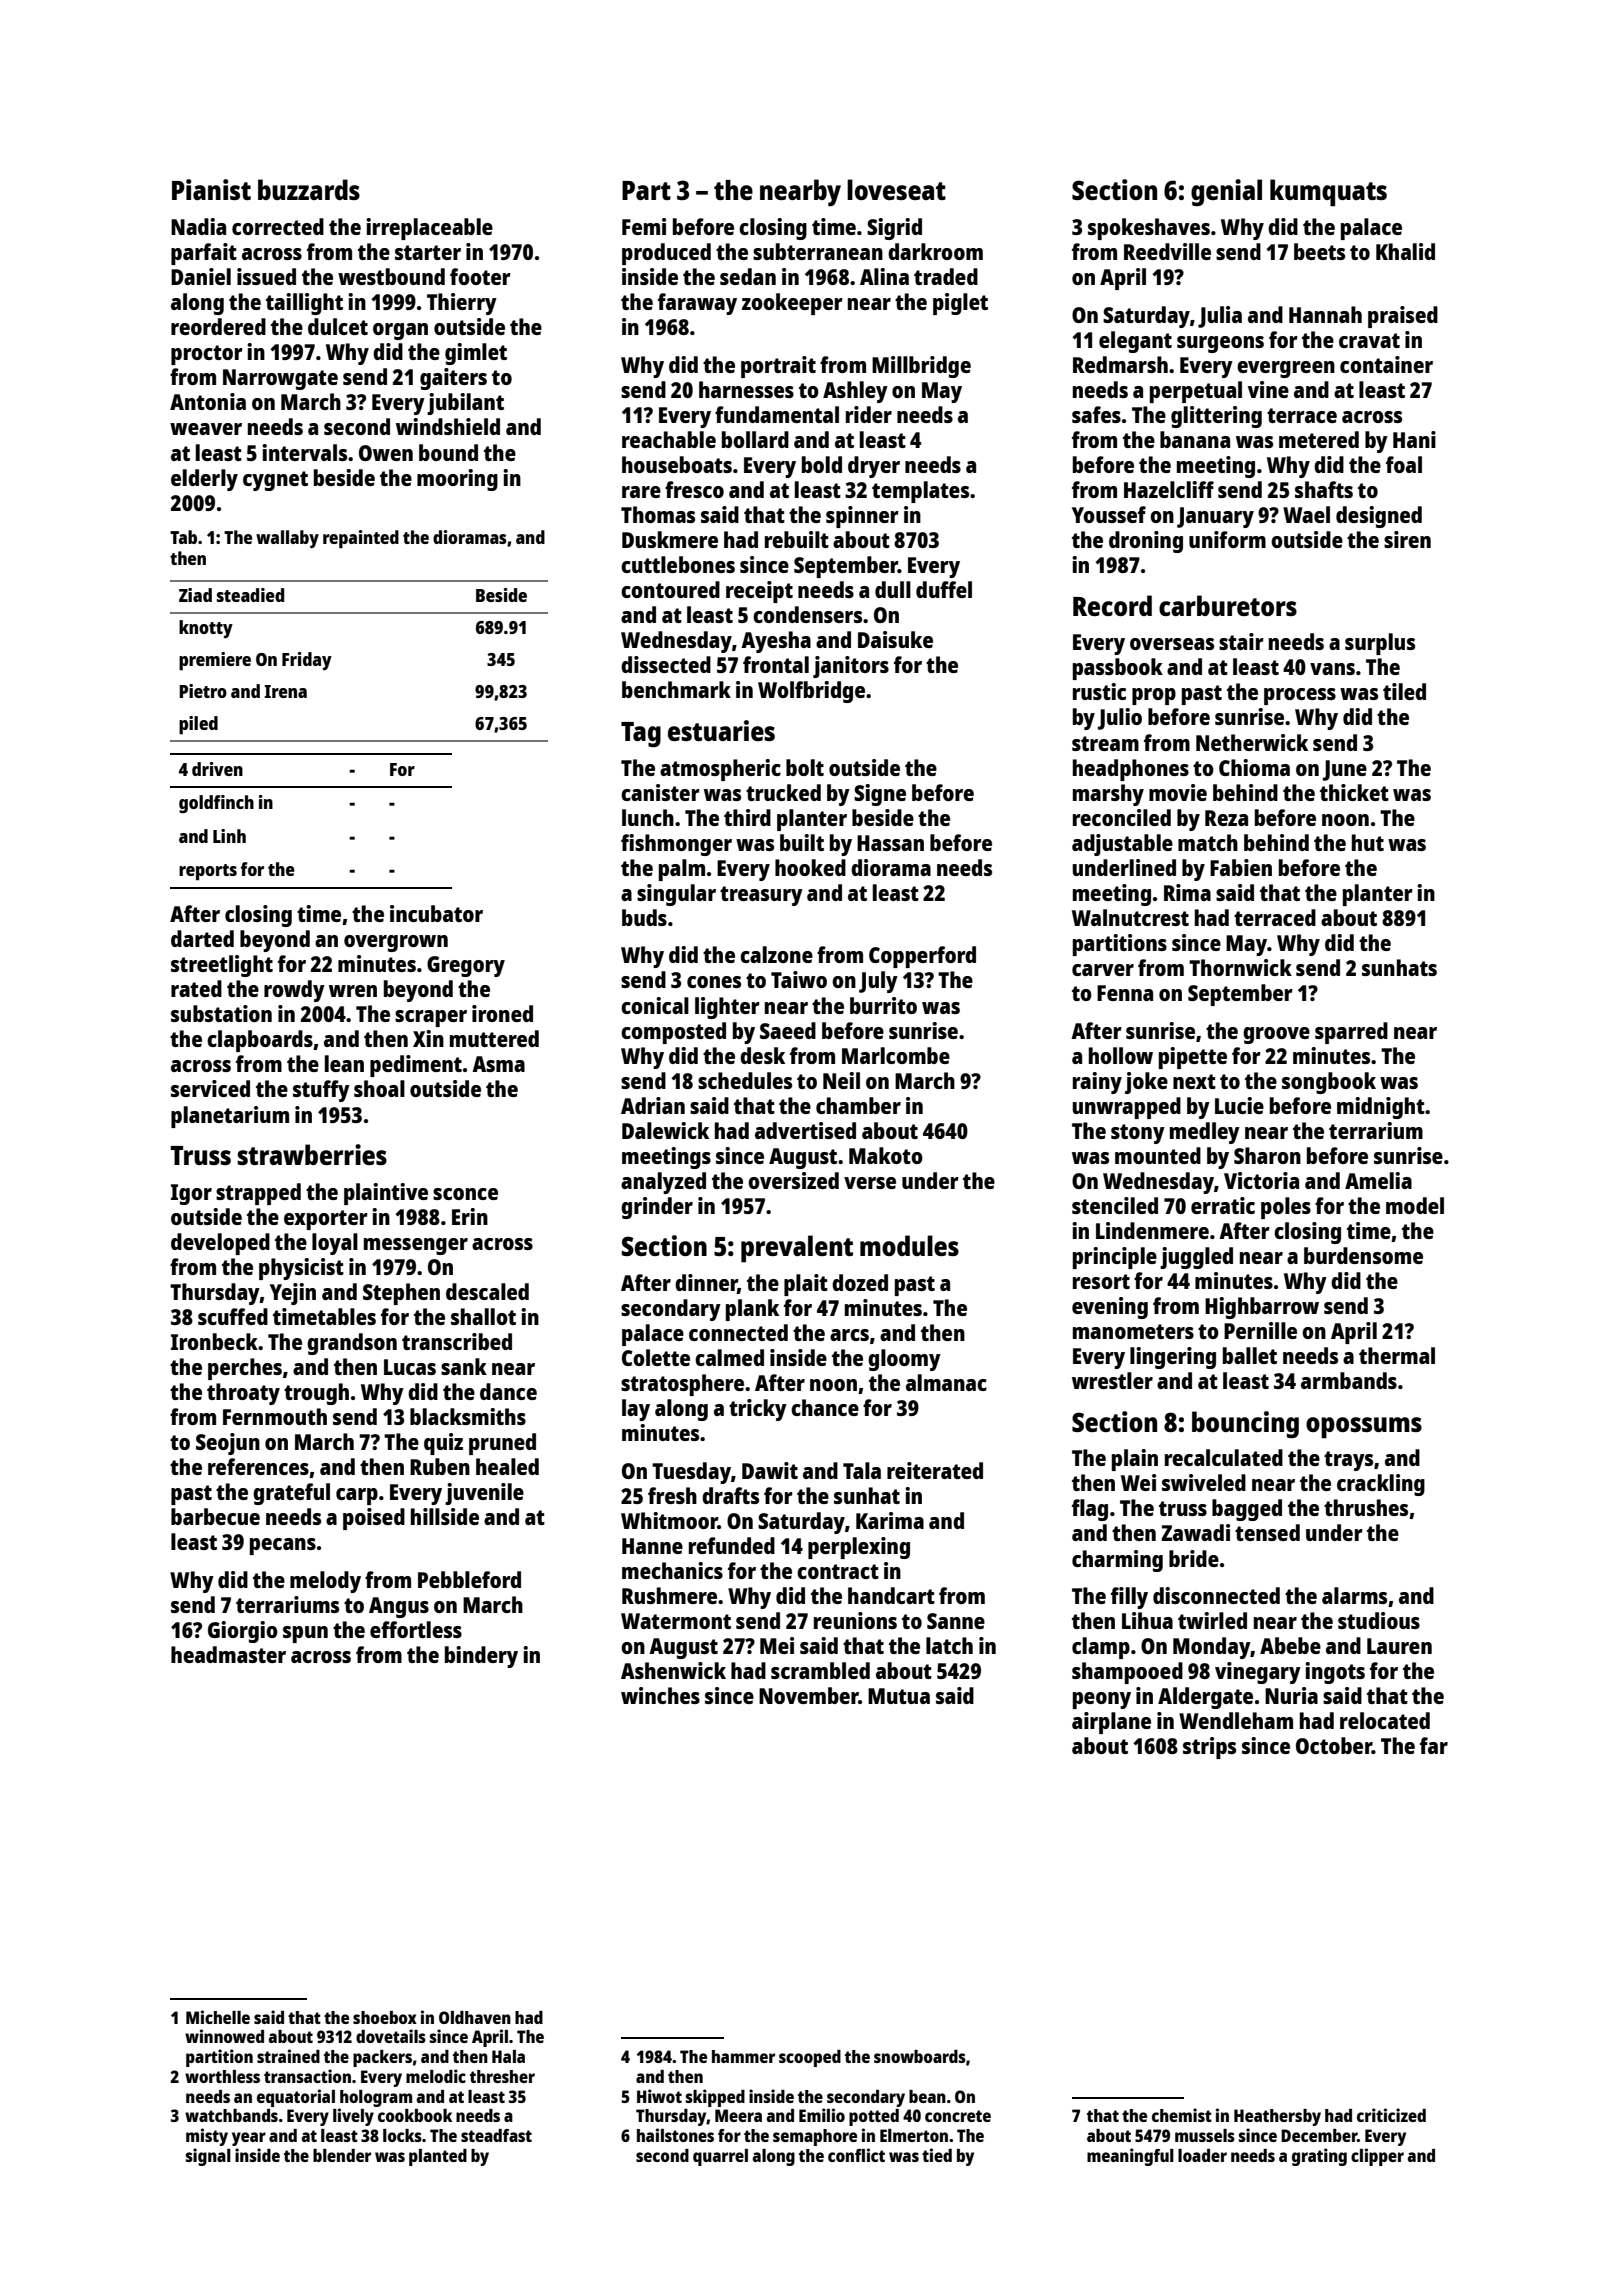  Describe the element at coordinates (921, 367) in the page. I see `Millbridge` at that location.
